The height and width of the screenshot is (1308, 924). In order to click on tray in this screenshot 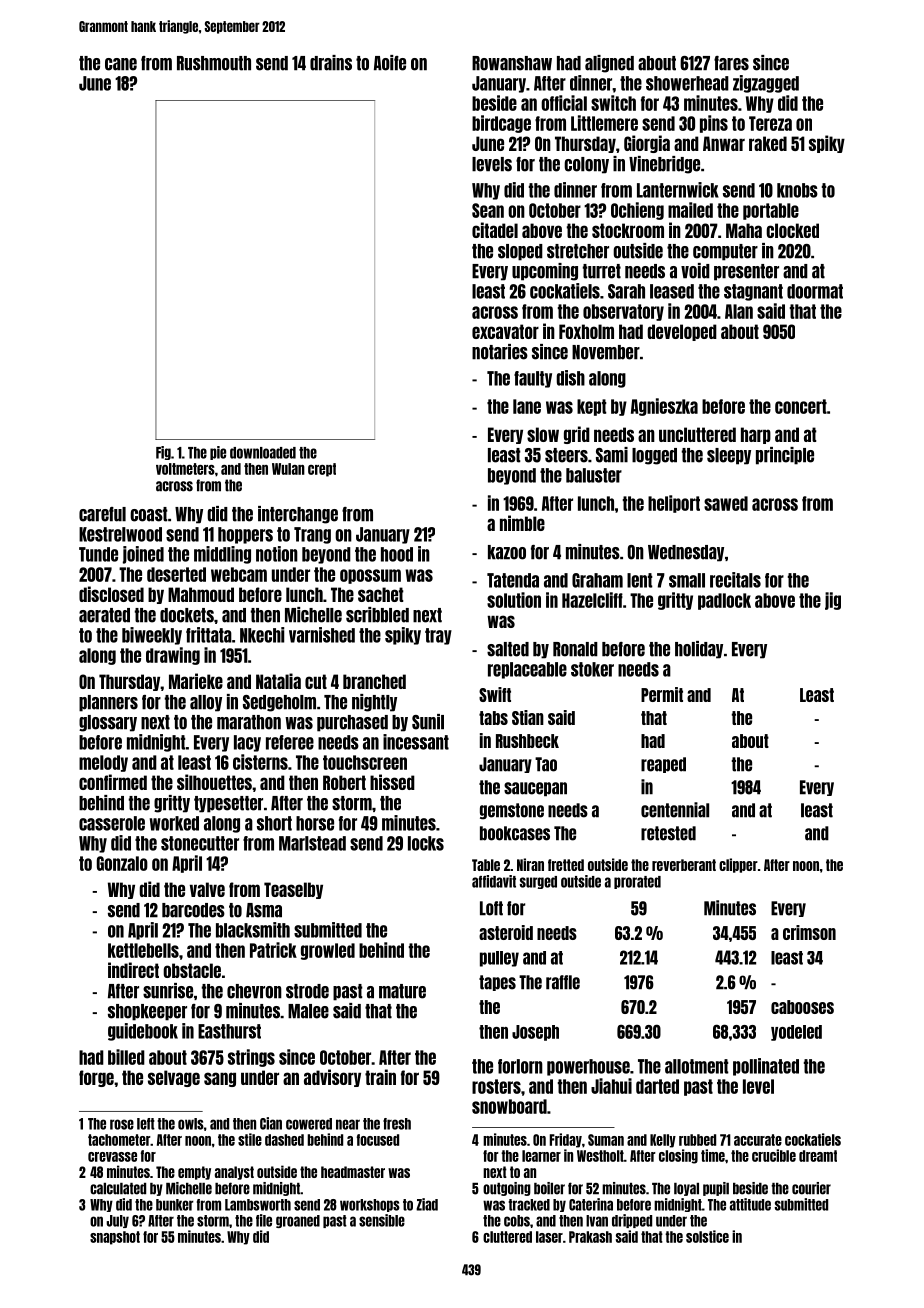, I will do `click(438, 636)`.
